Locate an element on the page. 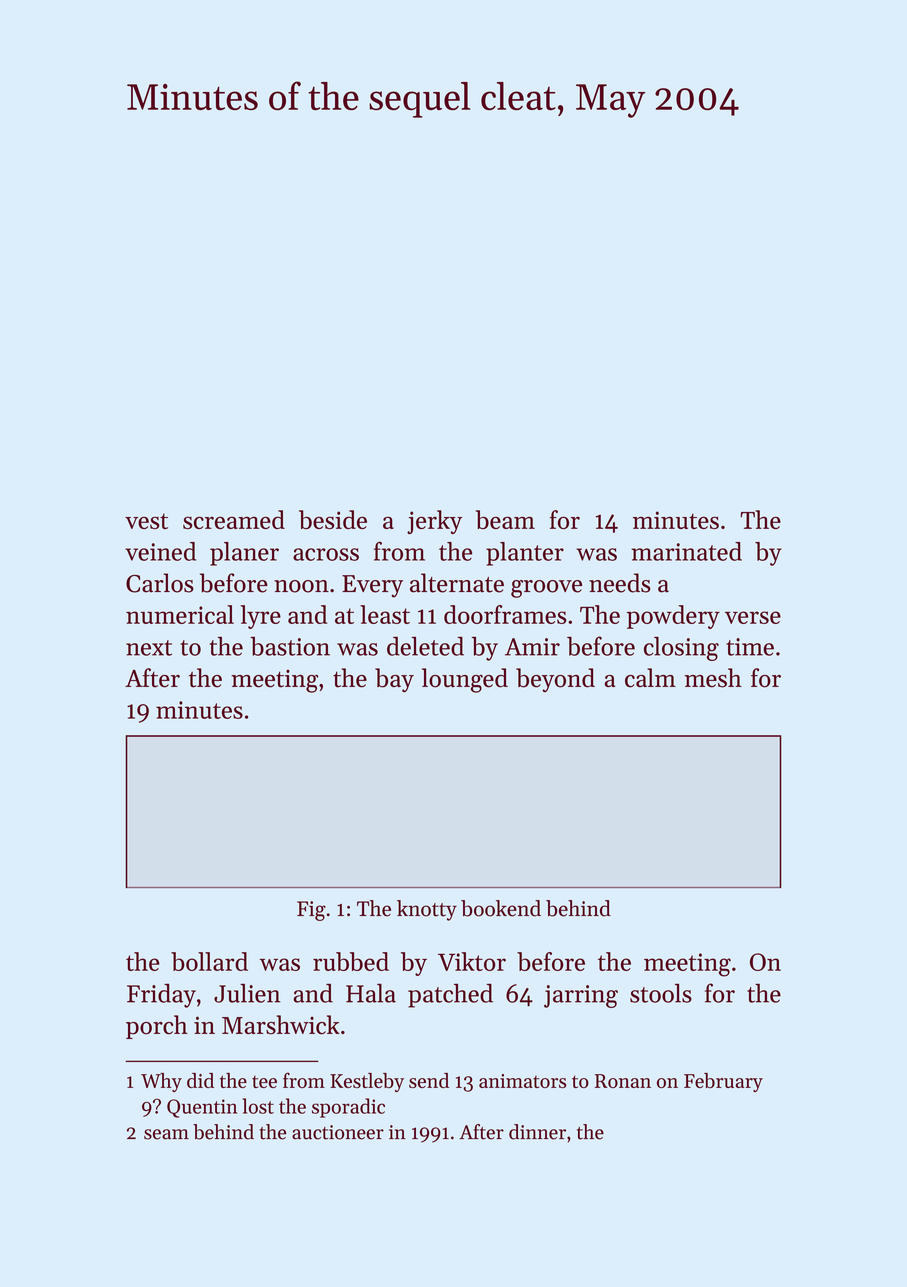  dinner is located at coordinates (537, 1132).
